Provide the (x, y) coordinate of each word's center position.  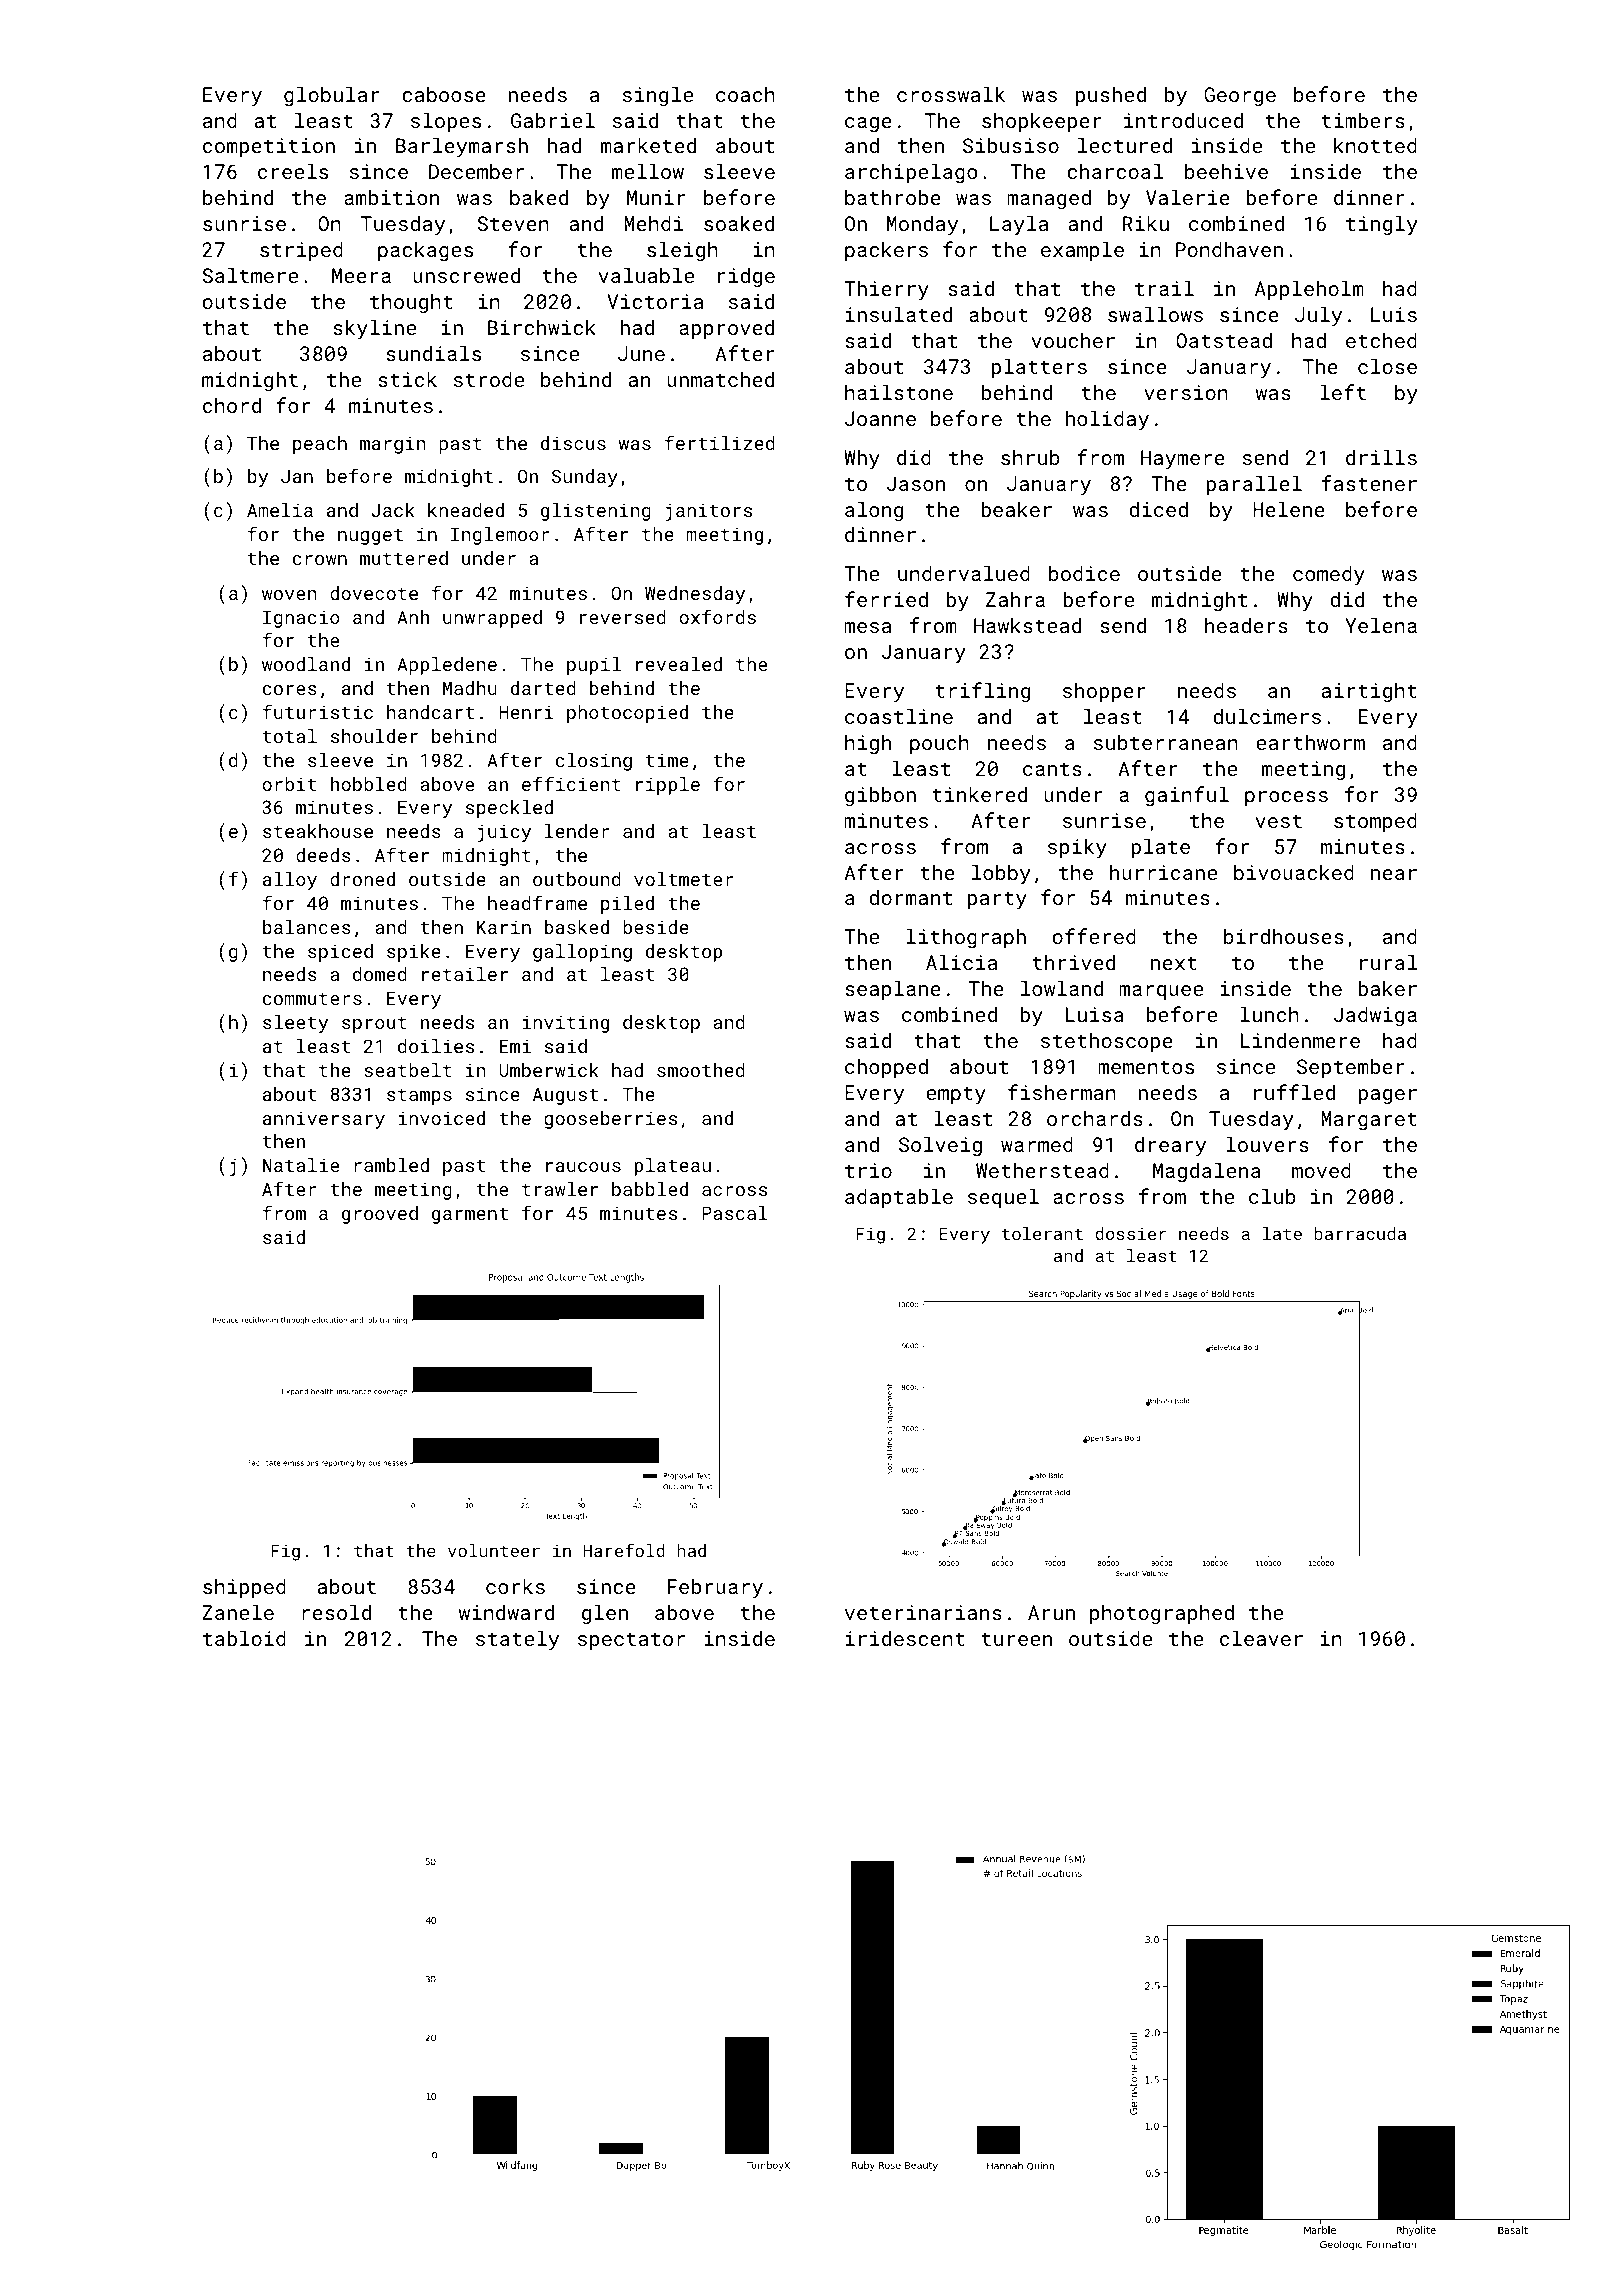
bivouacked (1294, 872)
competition (269, 147)
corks (515, 1586)
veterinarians (923, 1612)
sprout (374, 1024)
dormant (910, 897)
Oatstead (1224, 340)
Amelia (280, 510)
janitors (708, 512)
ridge (746, 277)
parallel (1254, 485)
